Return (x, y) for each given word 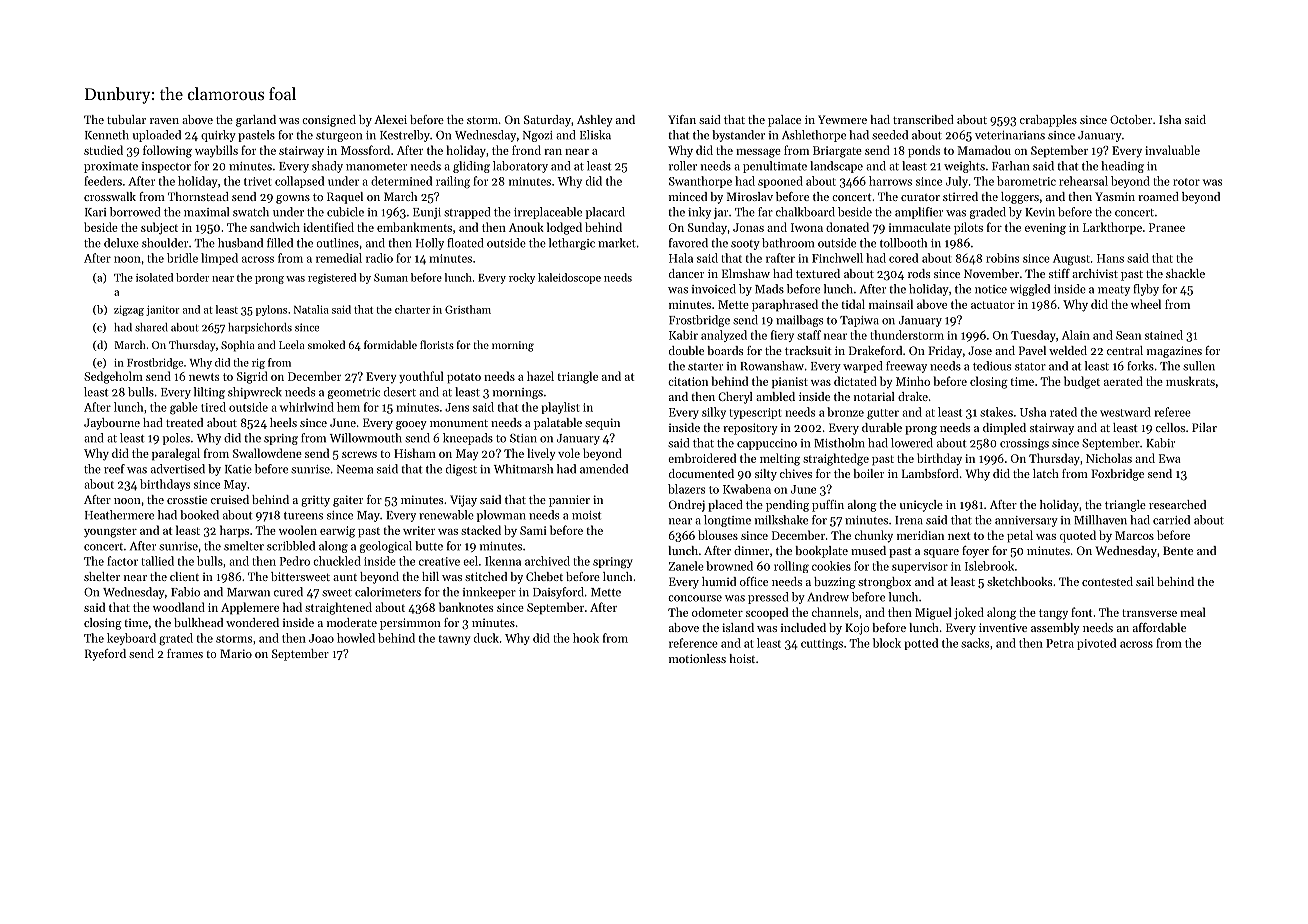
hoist (742, 658)
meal (1193, 612)
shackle (1185, 273)
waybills (216, 151)
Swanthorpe (700, 182)
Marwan (248, 592)
